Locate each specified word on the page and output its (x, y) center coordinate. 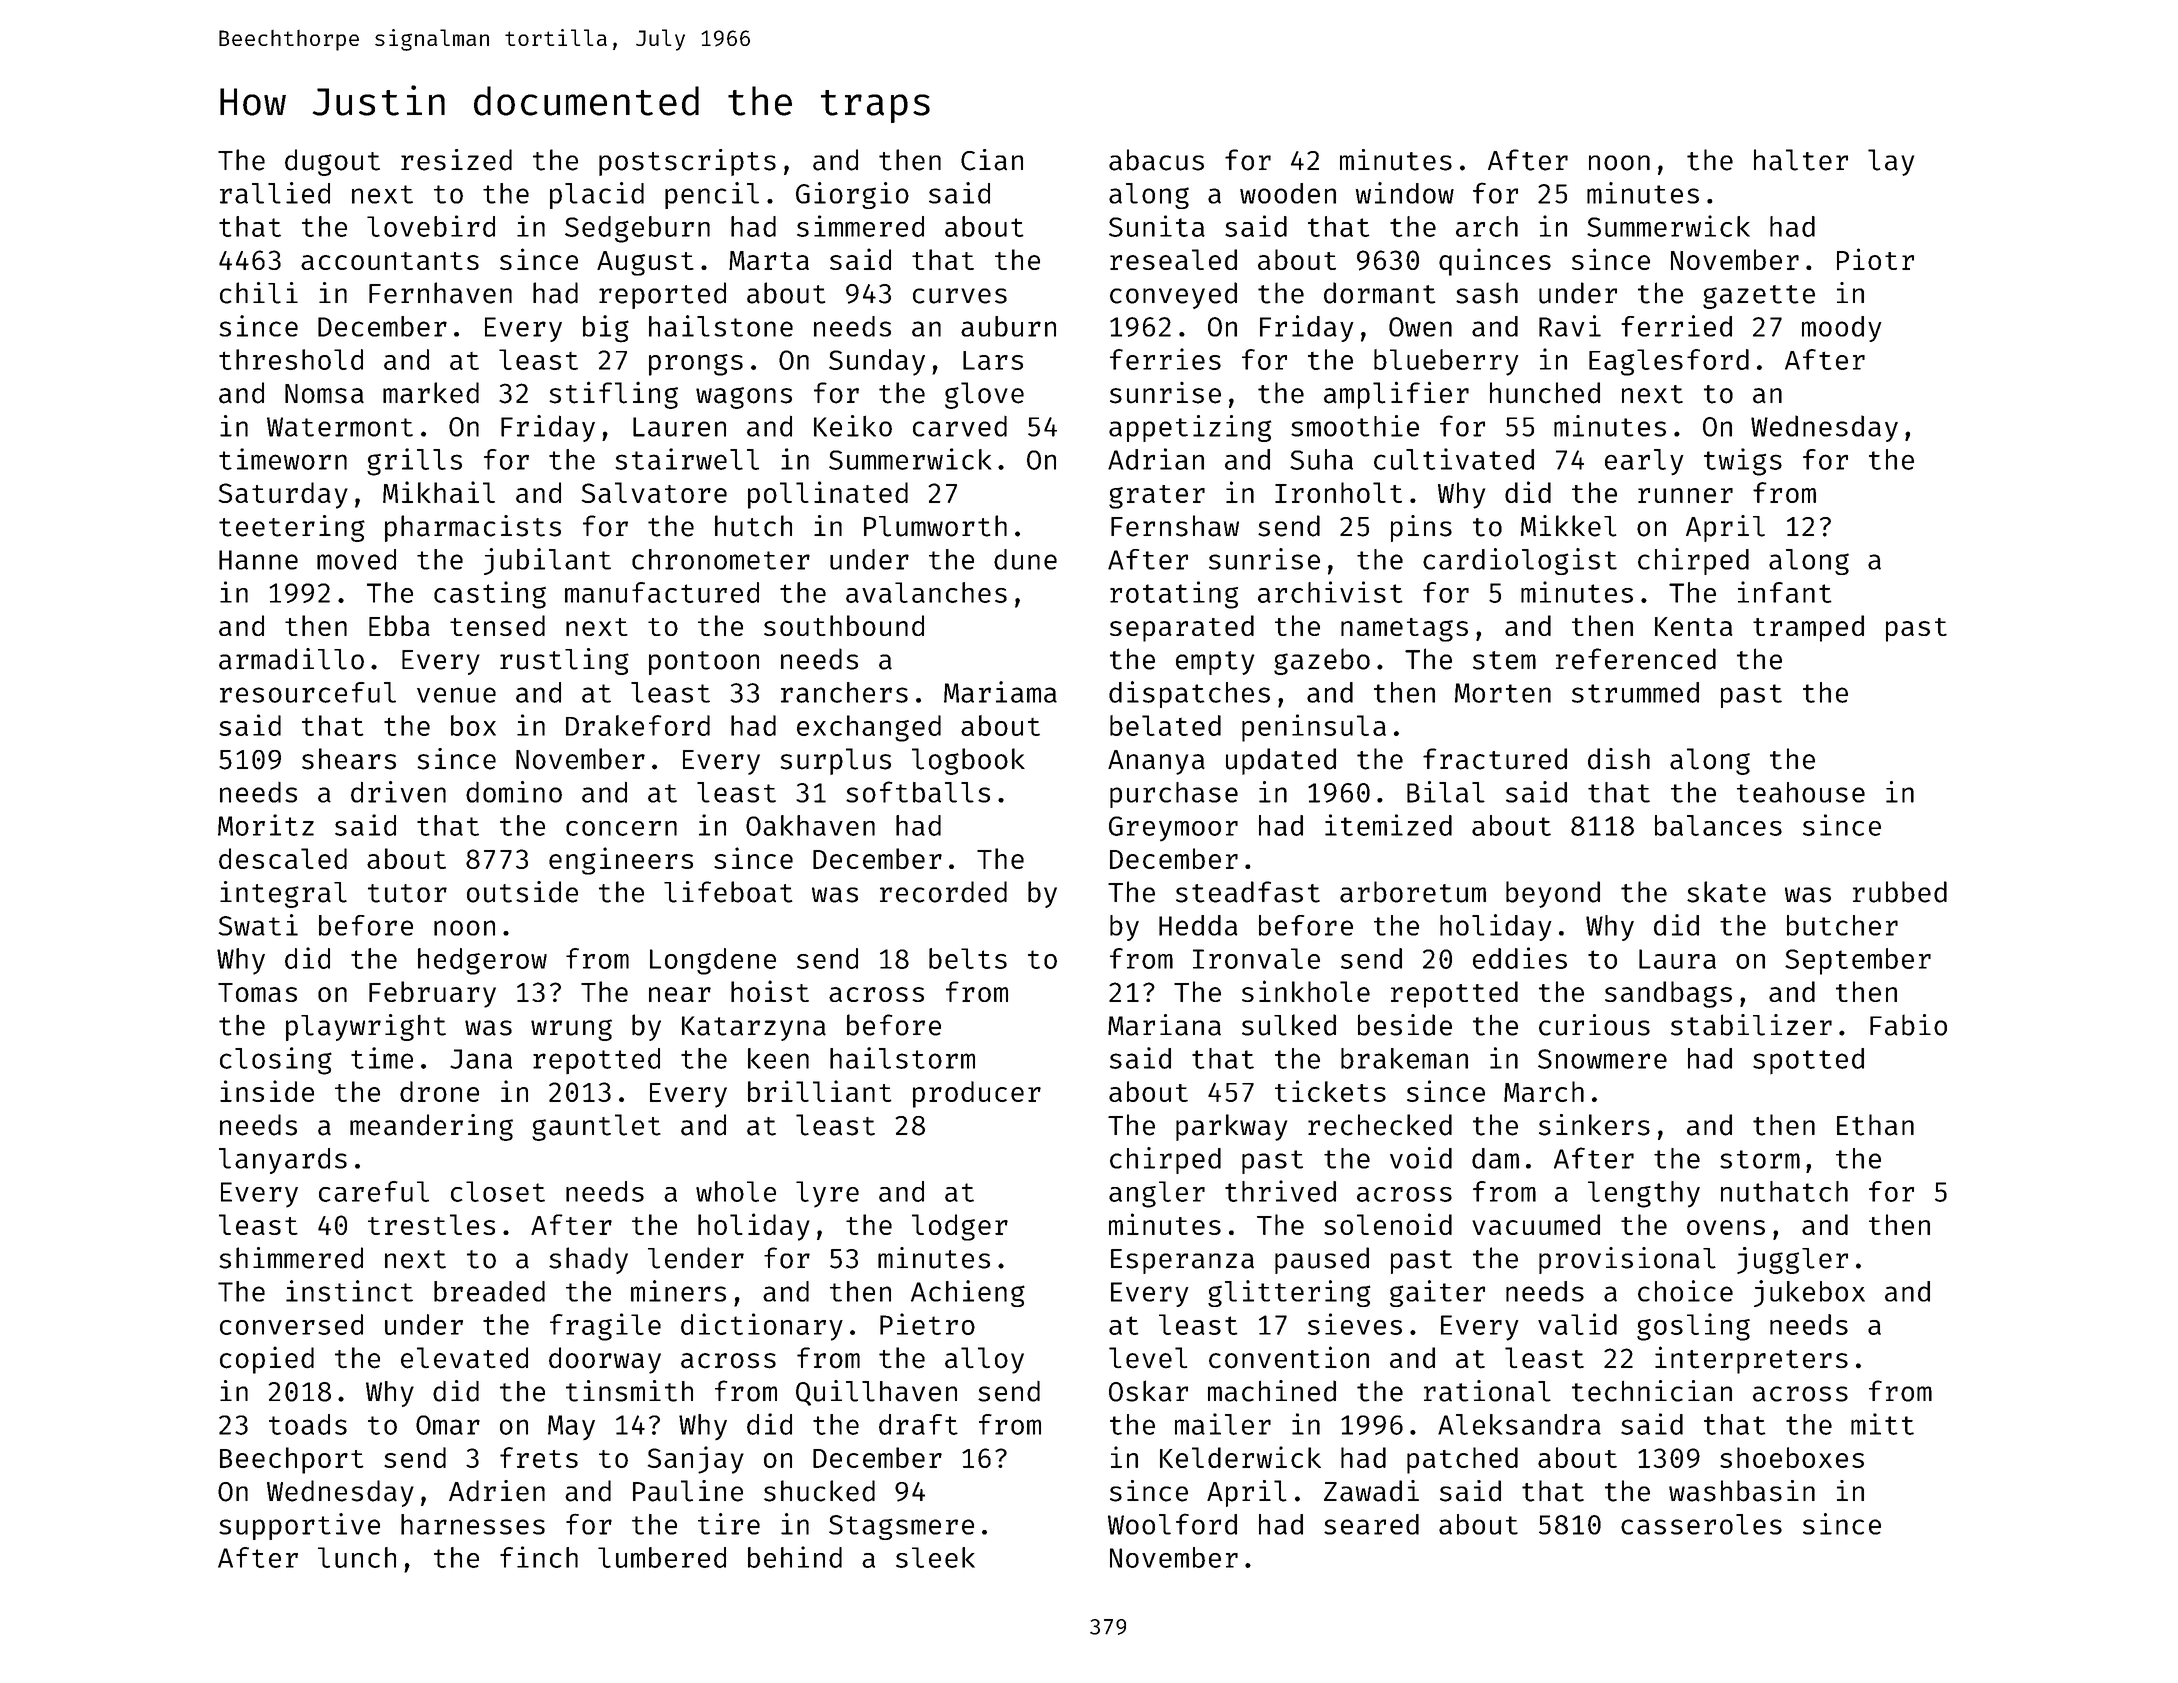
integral (283, 894)
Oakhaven (810, 825)
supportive (299, 1526)
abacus (1156, 160)
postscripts (687, 162)
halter (1801, 160)
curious (1594, 1025)
